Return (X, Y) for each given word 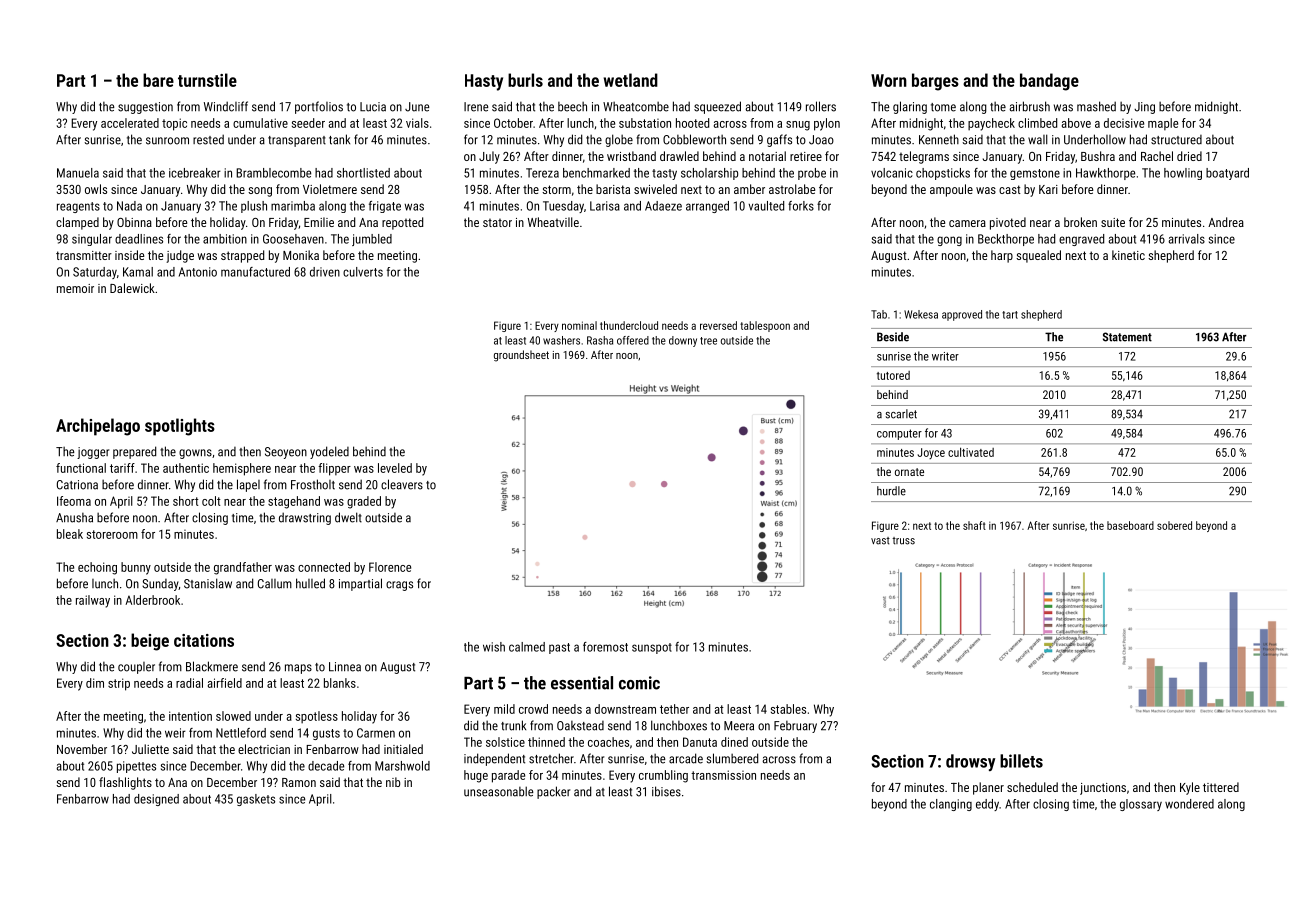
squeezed (717, 107)
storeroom (112, 534)
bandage (1049, 82)
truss (903, 541)
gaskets (256, 800)
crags (399, 586)
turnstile (207, 80)
